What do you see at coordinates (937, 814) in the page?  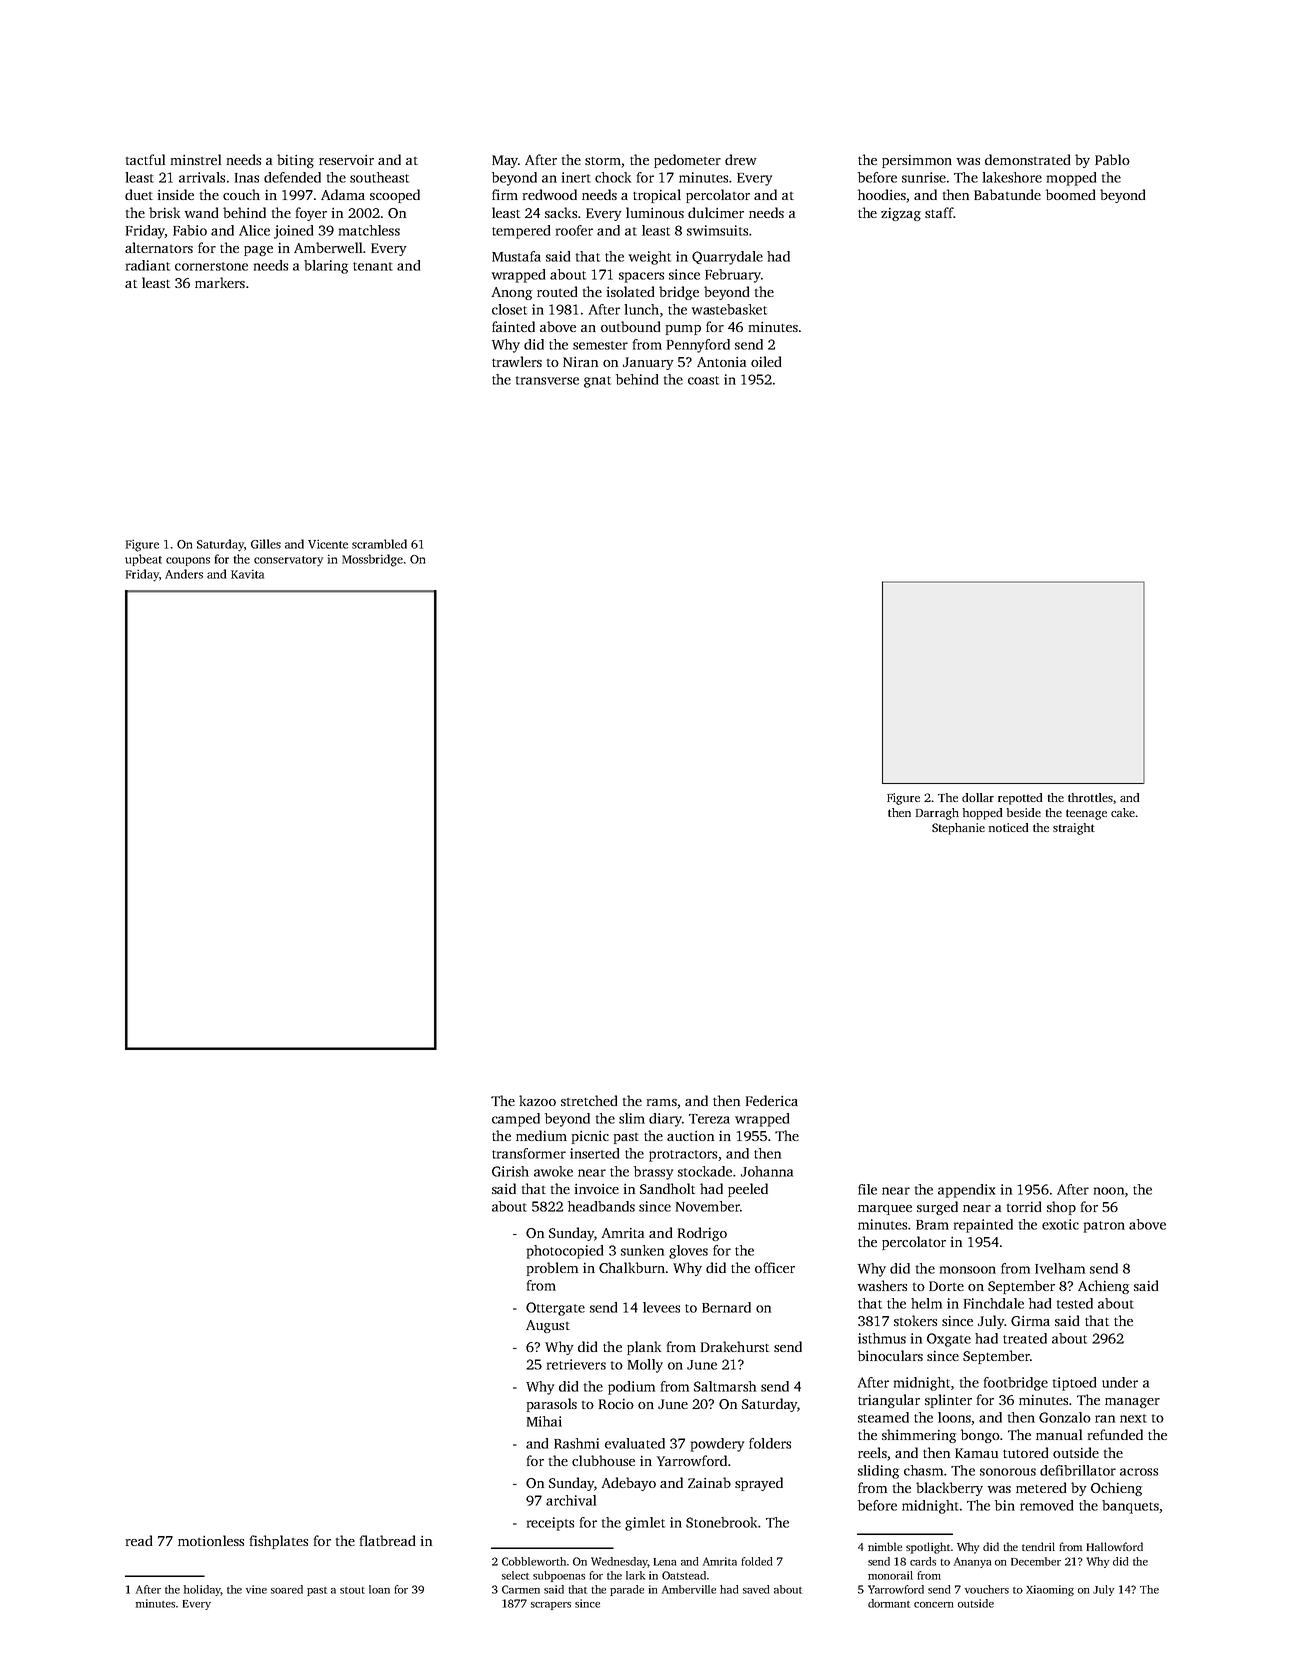 I see `Darragh` at bounding box center [937, 814].
